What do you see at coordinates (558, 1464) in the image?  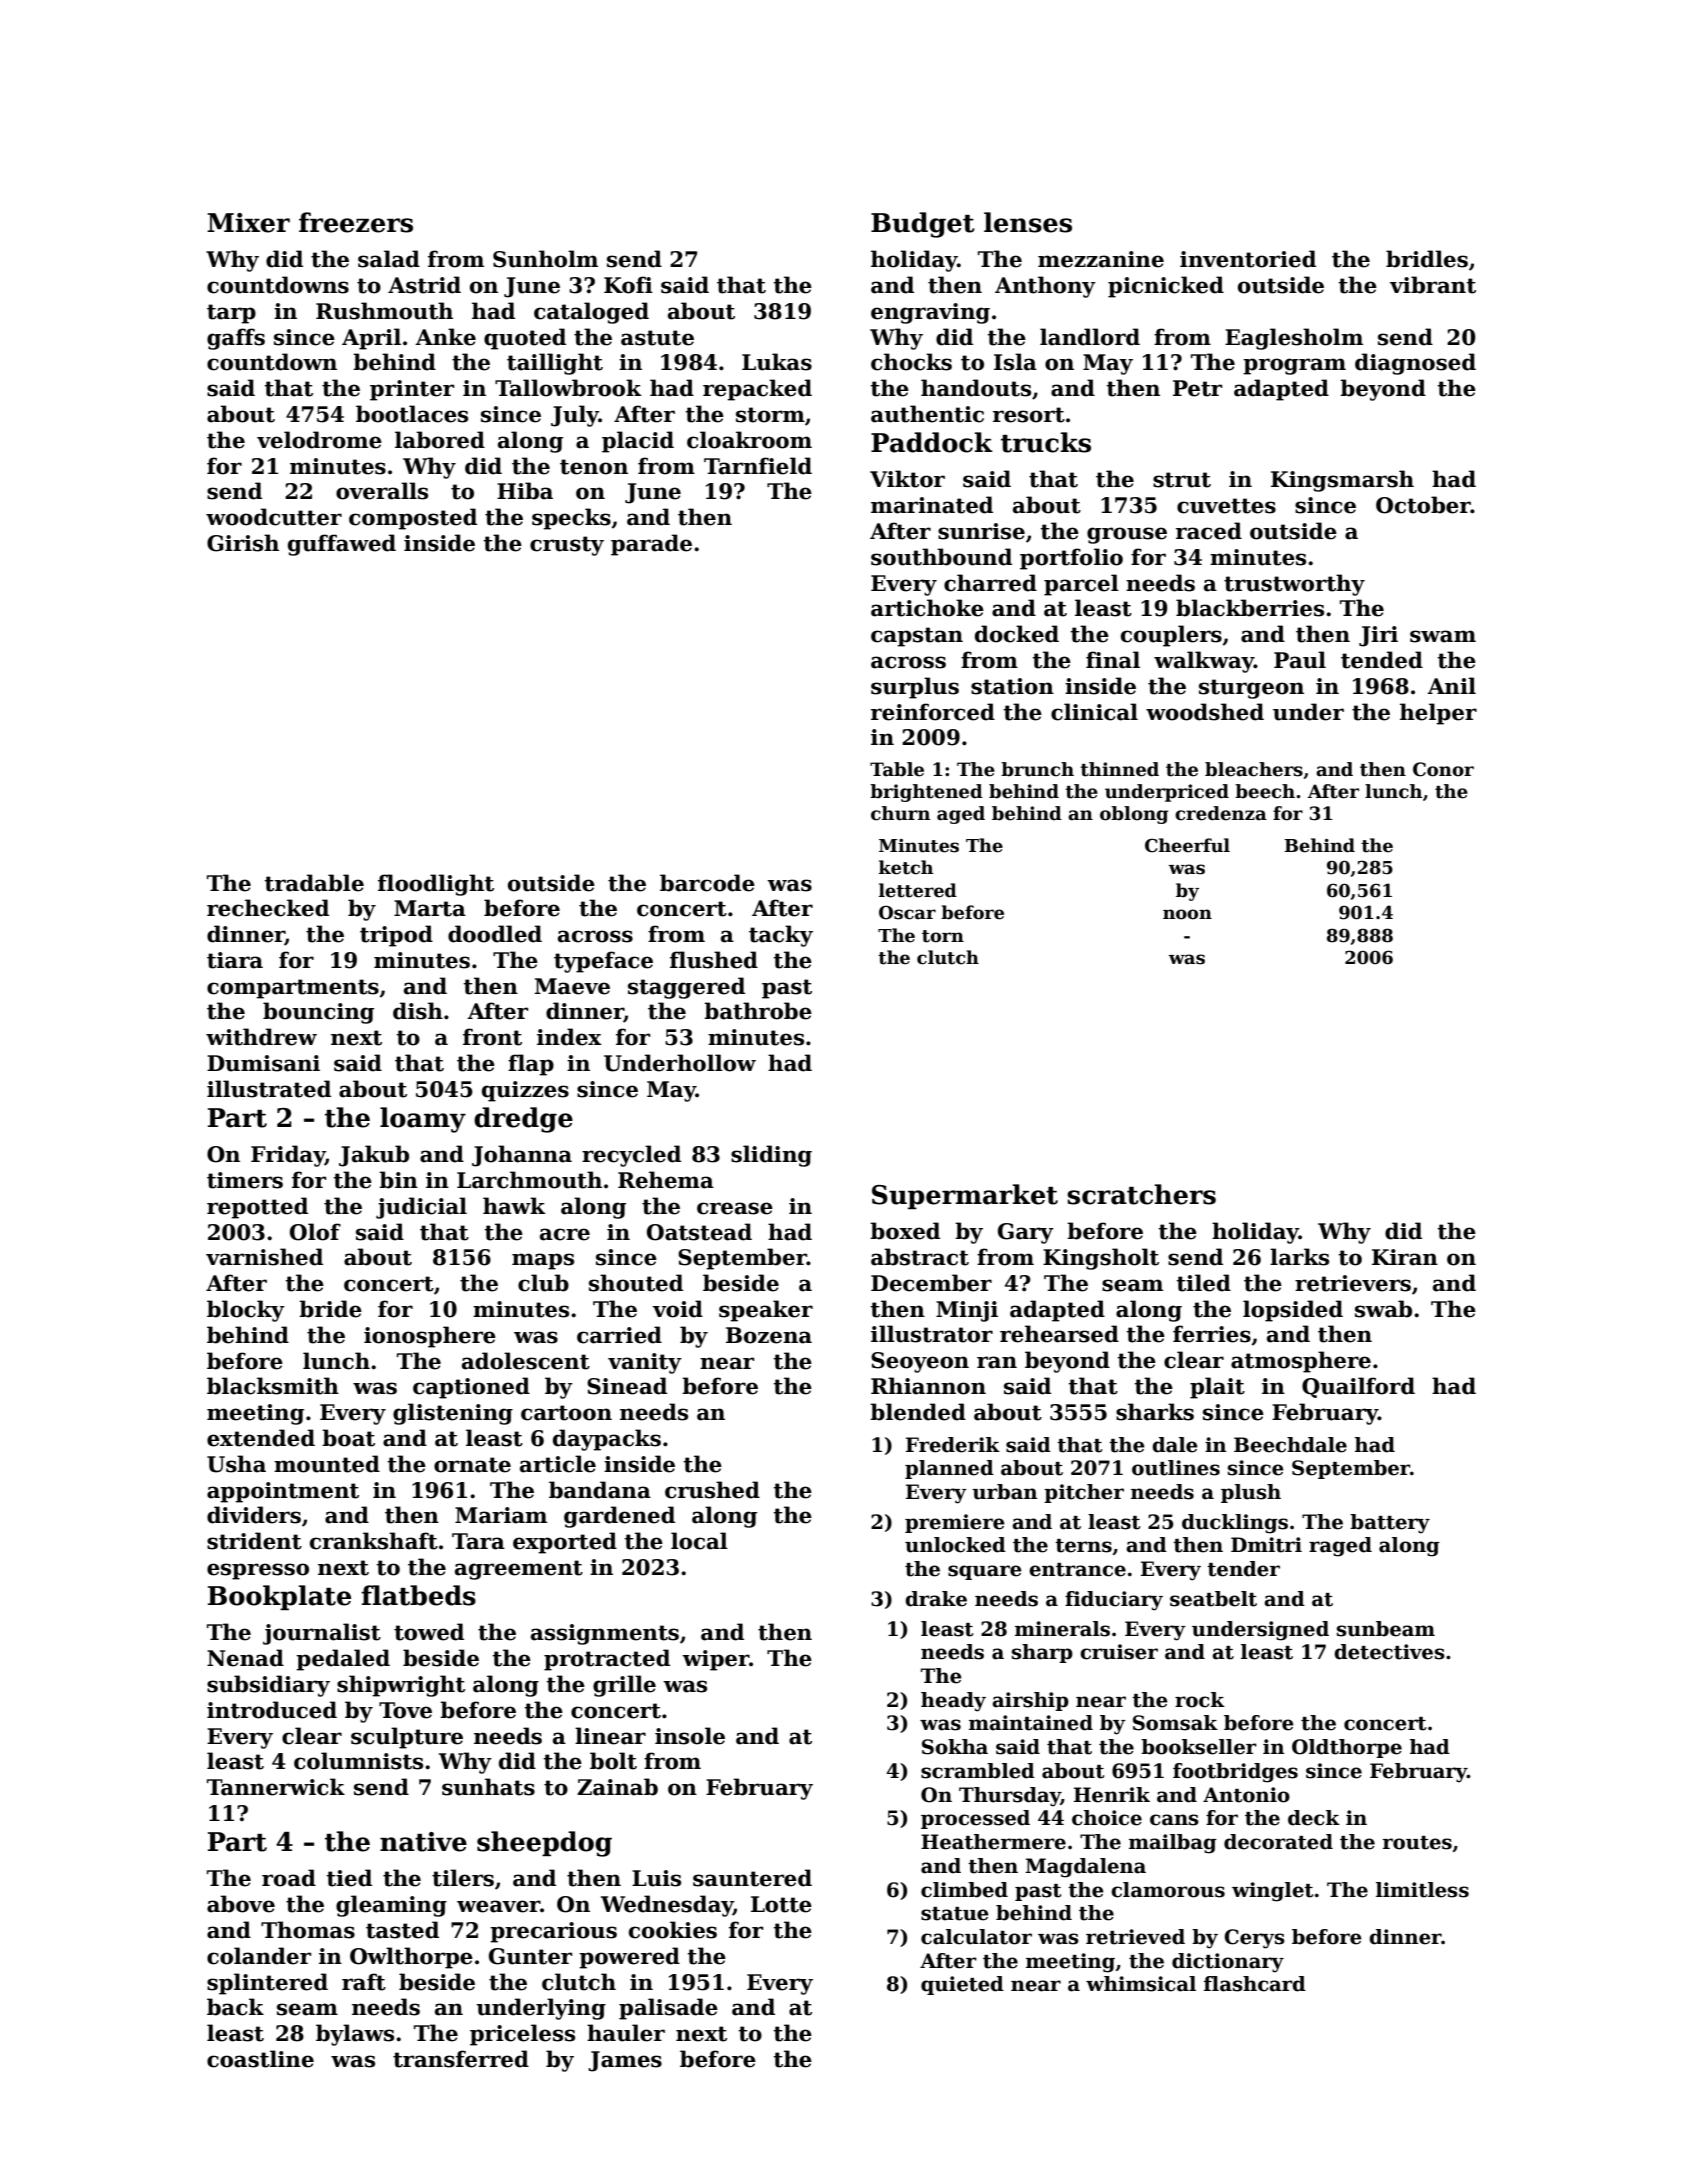 I see `article` at bounding box center [558, 1464].
